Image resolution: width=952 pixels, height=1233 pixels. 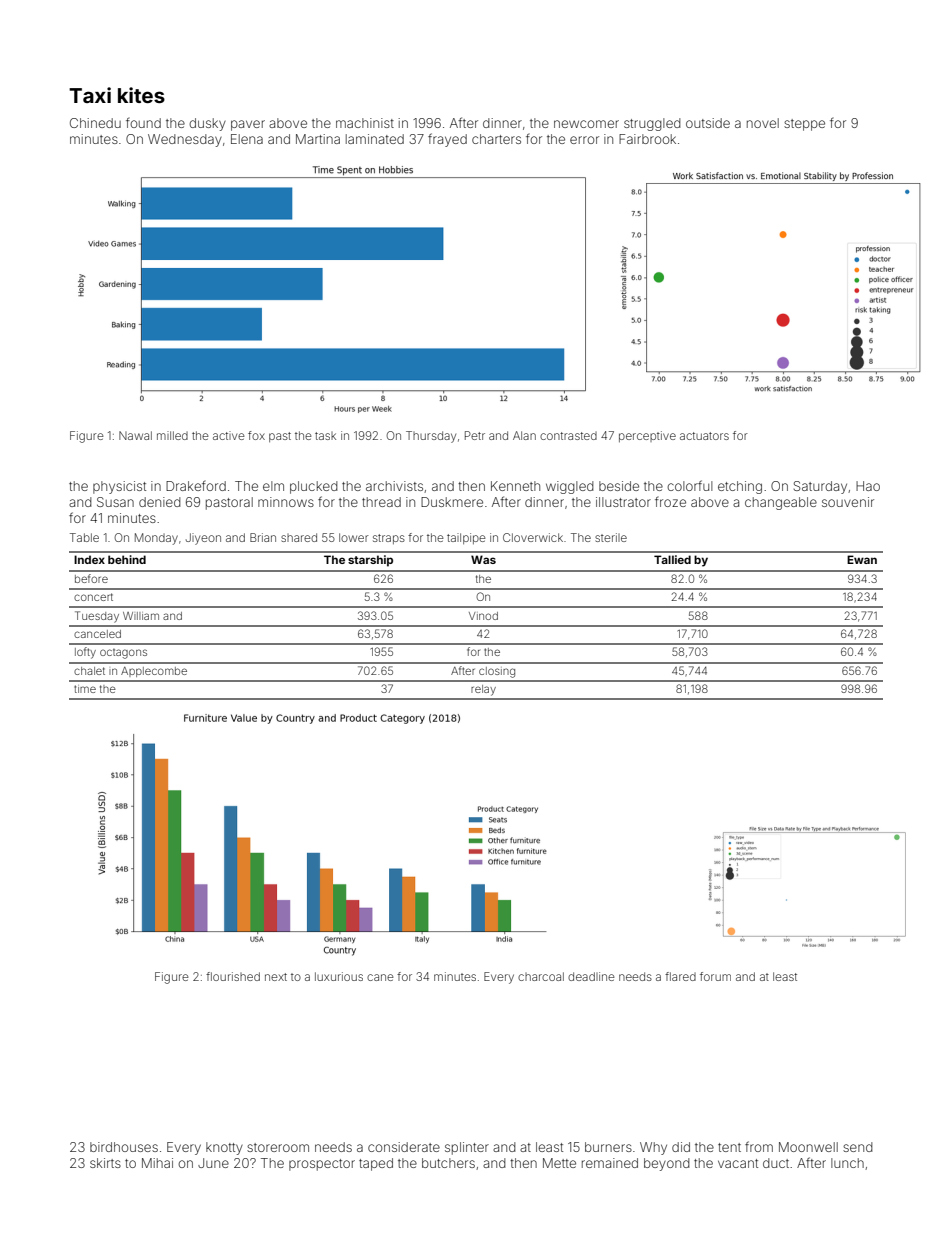 I want to click on concert, so click(x=93, y=597).
